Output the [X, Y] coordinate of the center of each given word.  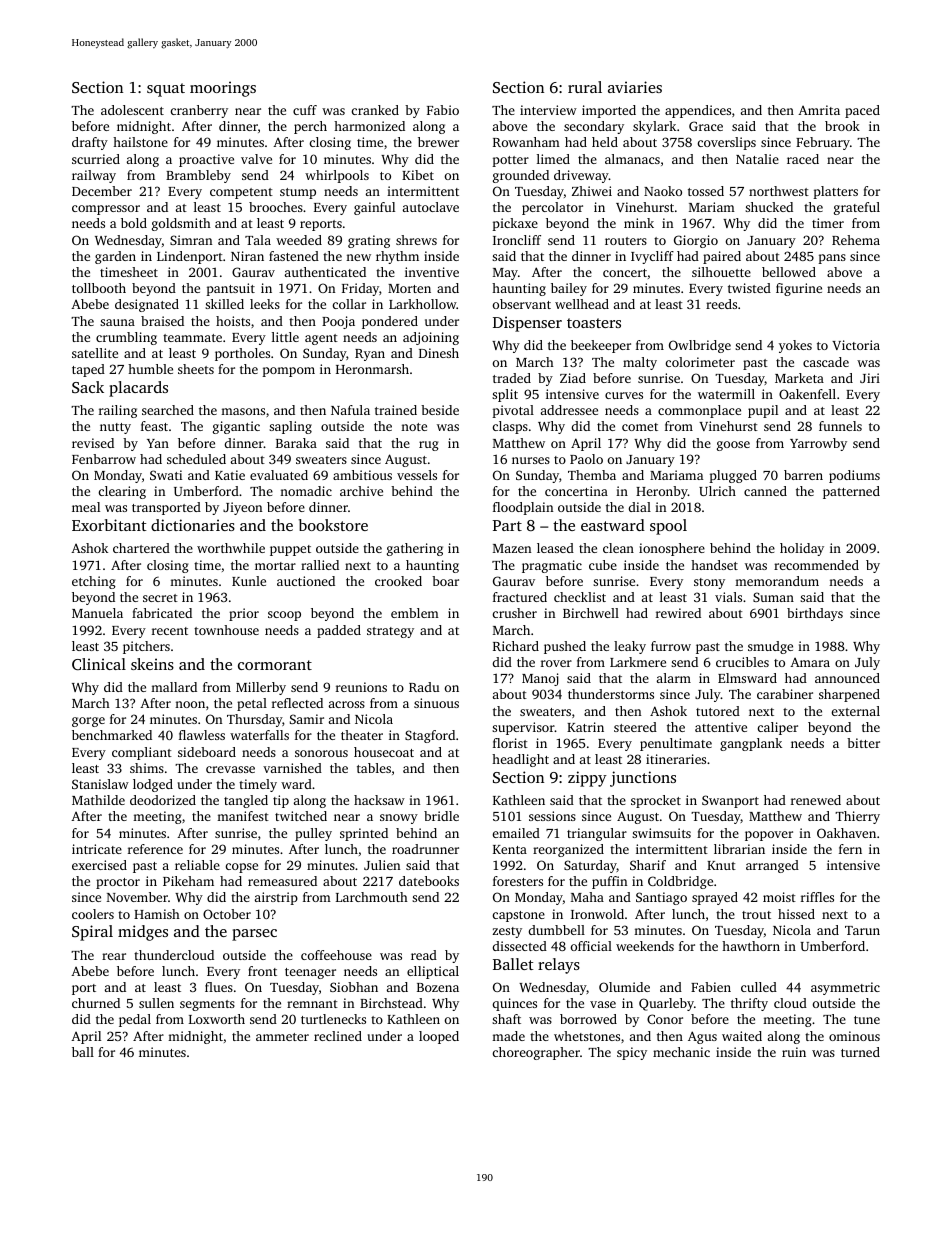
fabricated [162, 613]
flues [219, 987]
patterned [851, 492]
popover [769, 836]
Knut [721, 865]
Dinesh [439, 353]
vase [603, 1004]
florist [510, 743]
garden [115, 257]
